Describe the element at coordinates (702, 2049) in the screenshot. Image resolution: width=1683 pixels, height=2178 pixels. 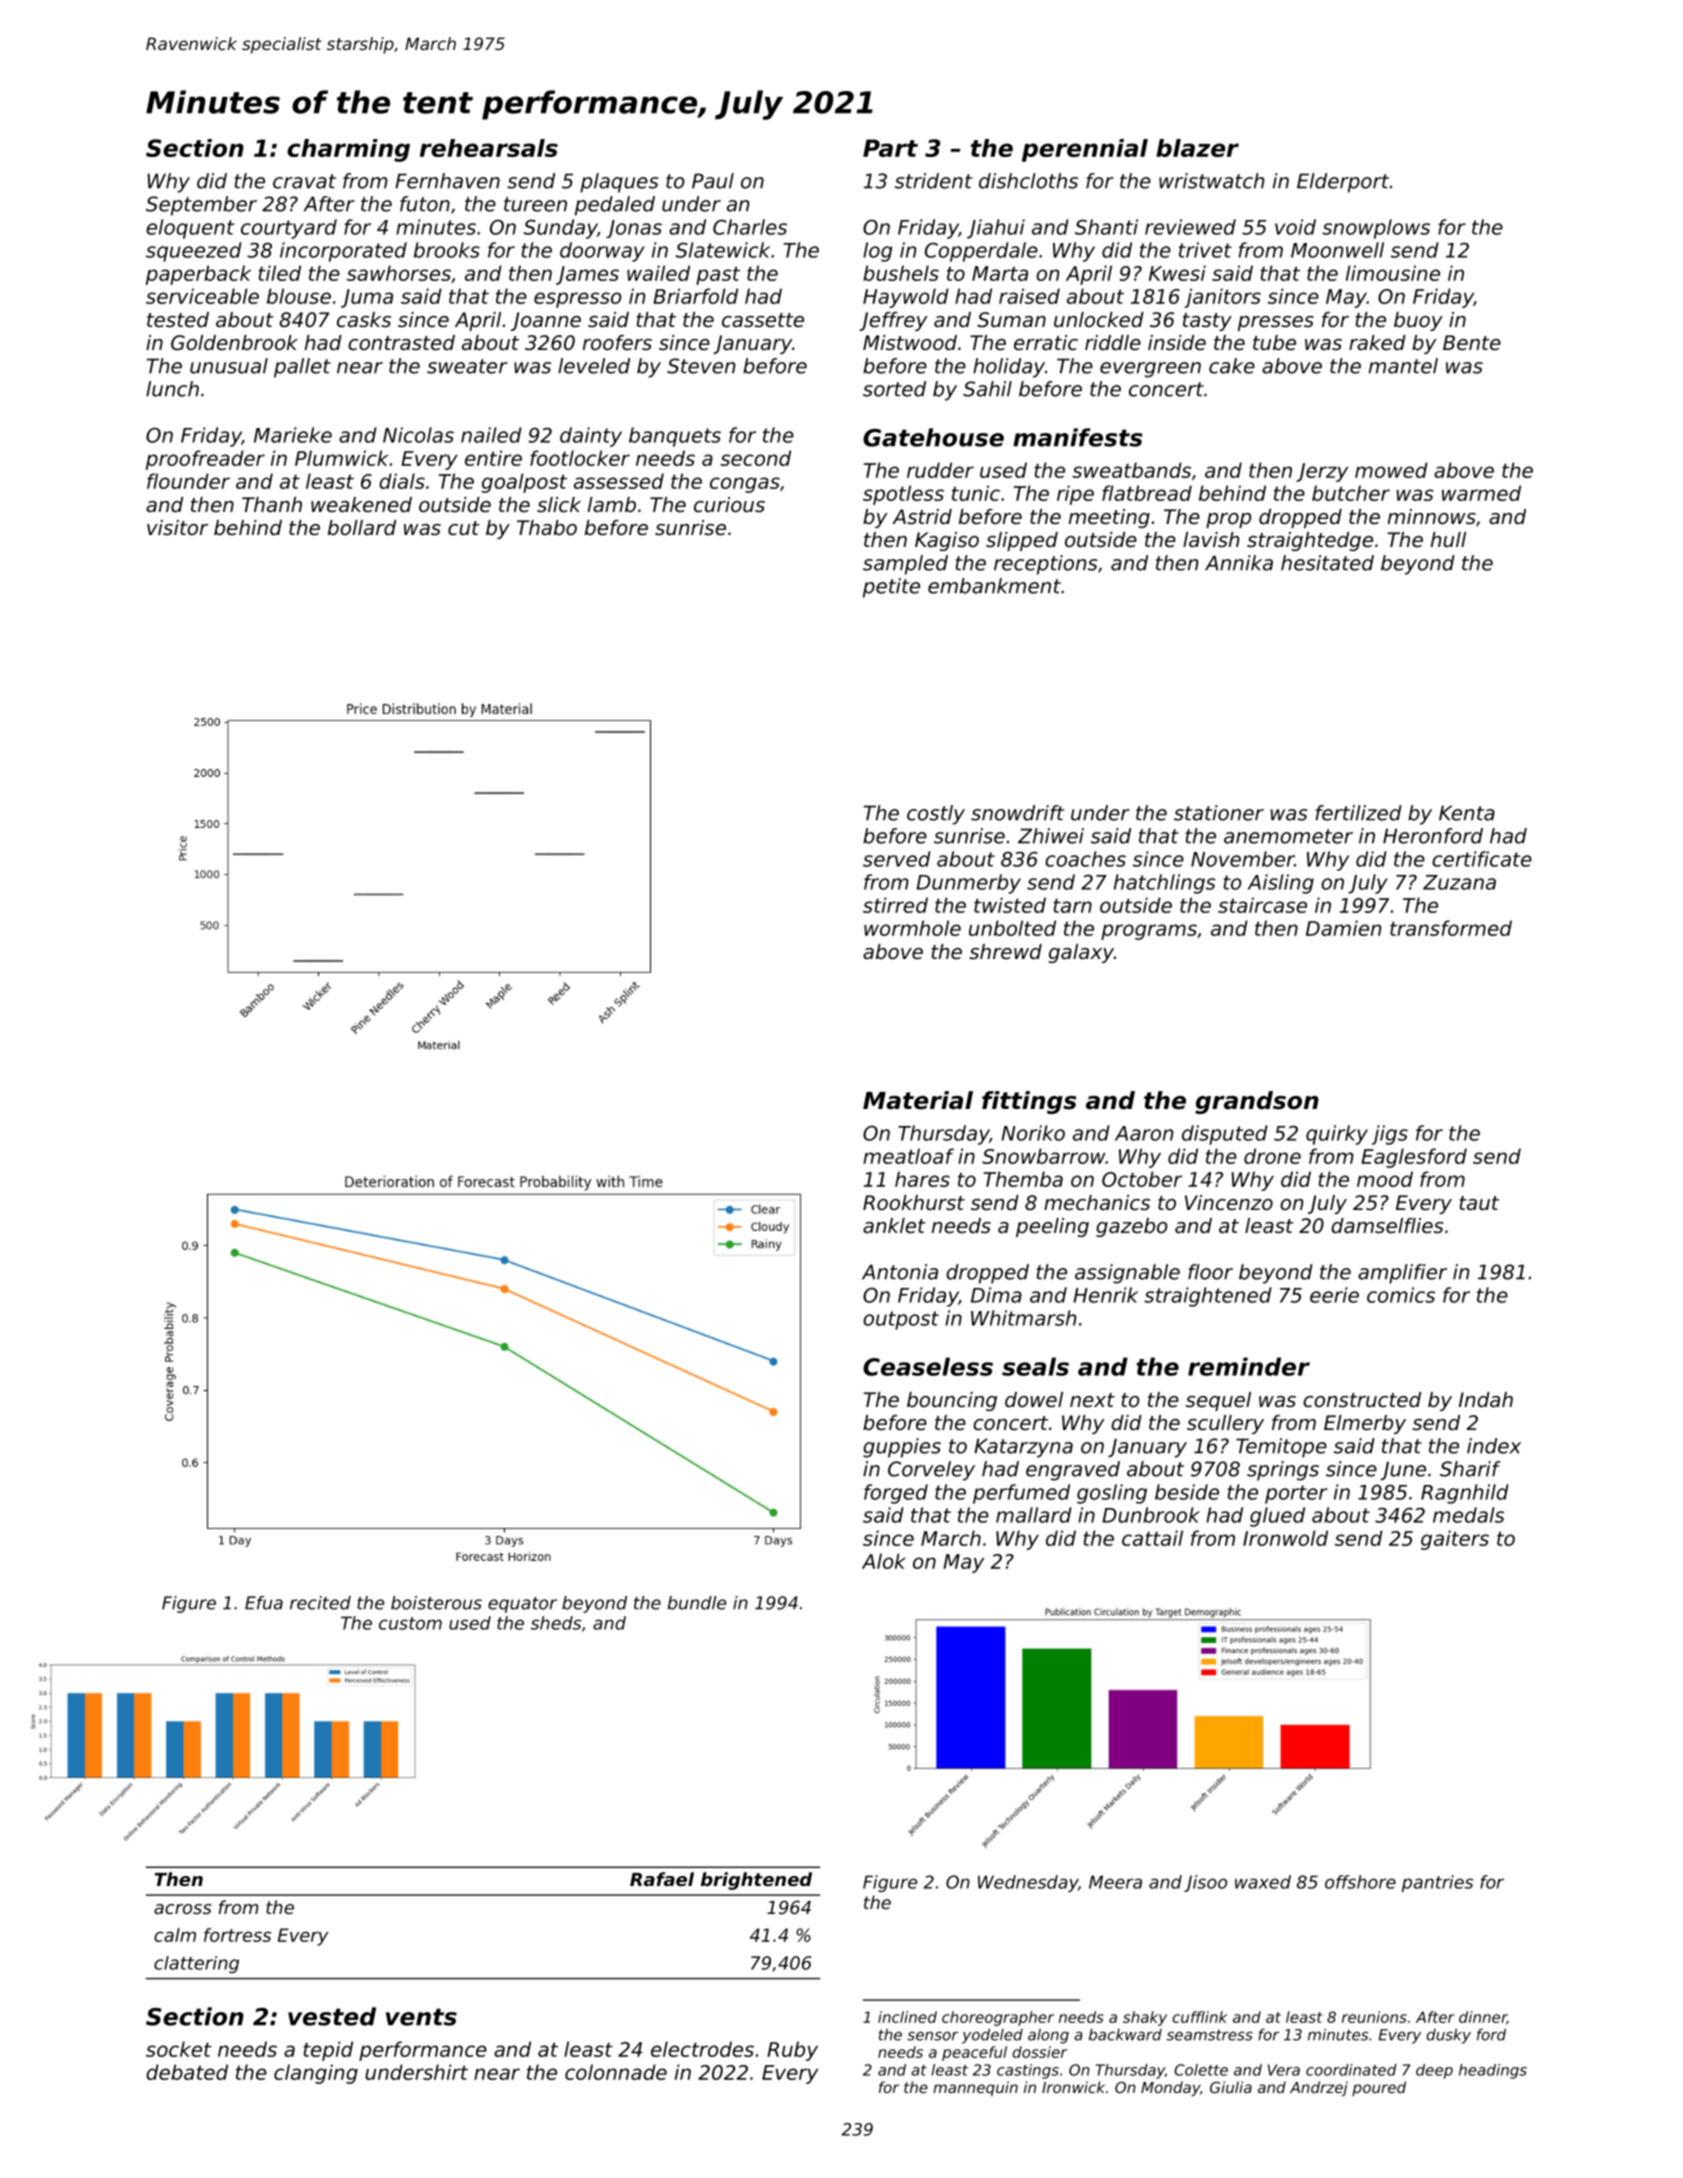
I see `electrodes` at that location.
